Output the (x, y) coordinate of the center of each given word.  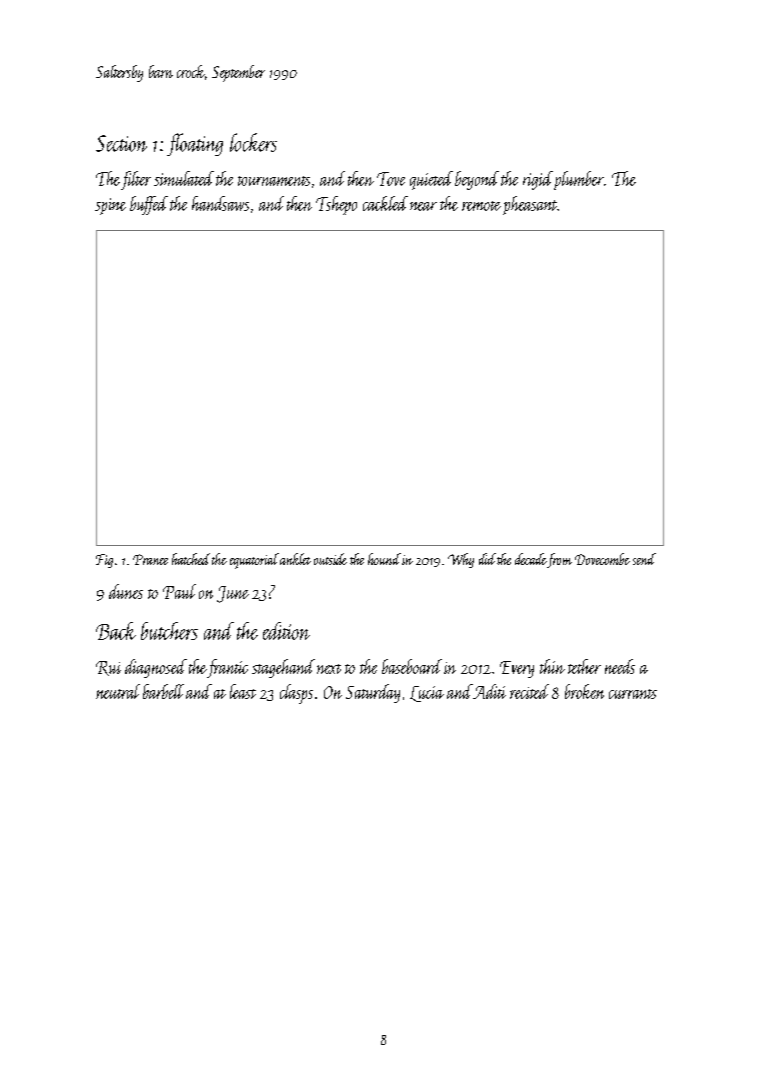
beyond (477, 180)
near (423, 206)
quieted (431, 180)
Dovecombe (602, 559)
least (243, 691)
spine (110, 206)
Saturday (373, 693)
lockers (253, 142)
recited (529, 691)
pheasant (530, 205)
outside (330, 559)
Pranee (150, 559)
